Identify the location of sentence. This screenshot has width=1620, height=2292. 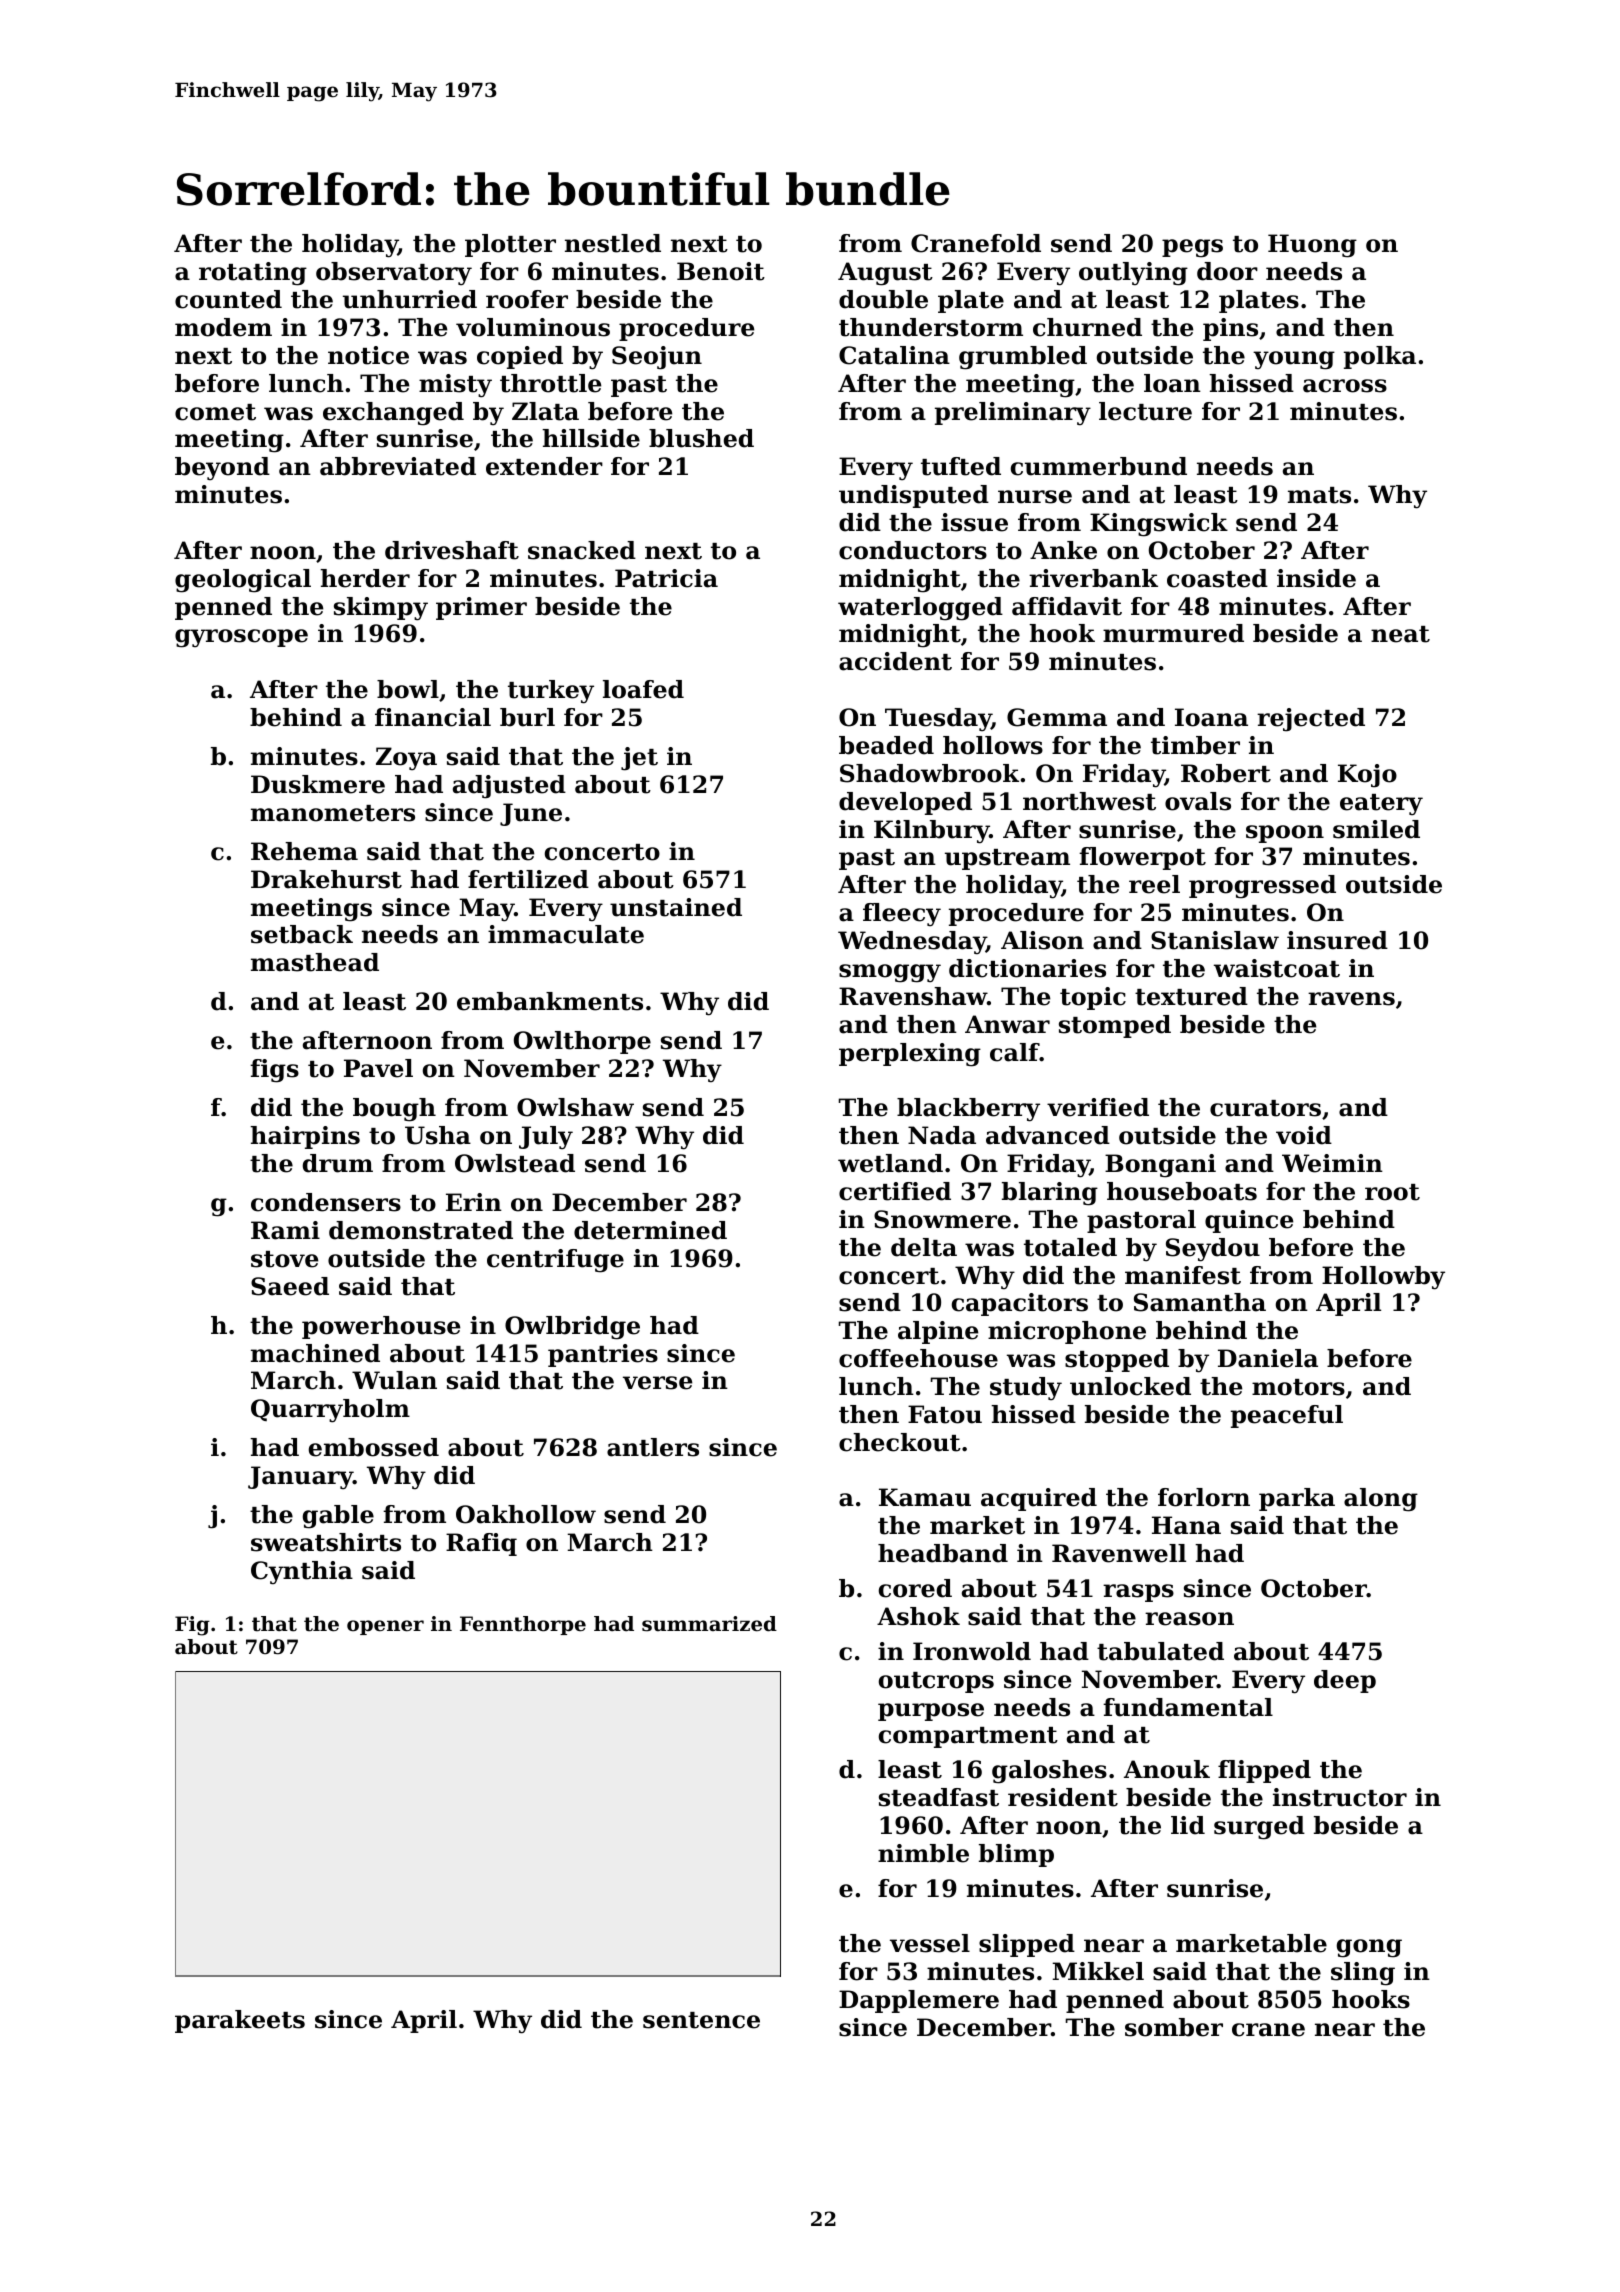
(701, 2020).
